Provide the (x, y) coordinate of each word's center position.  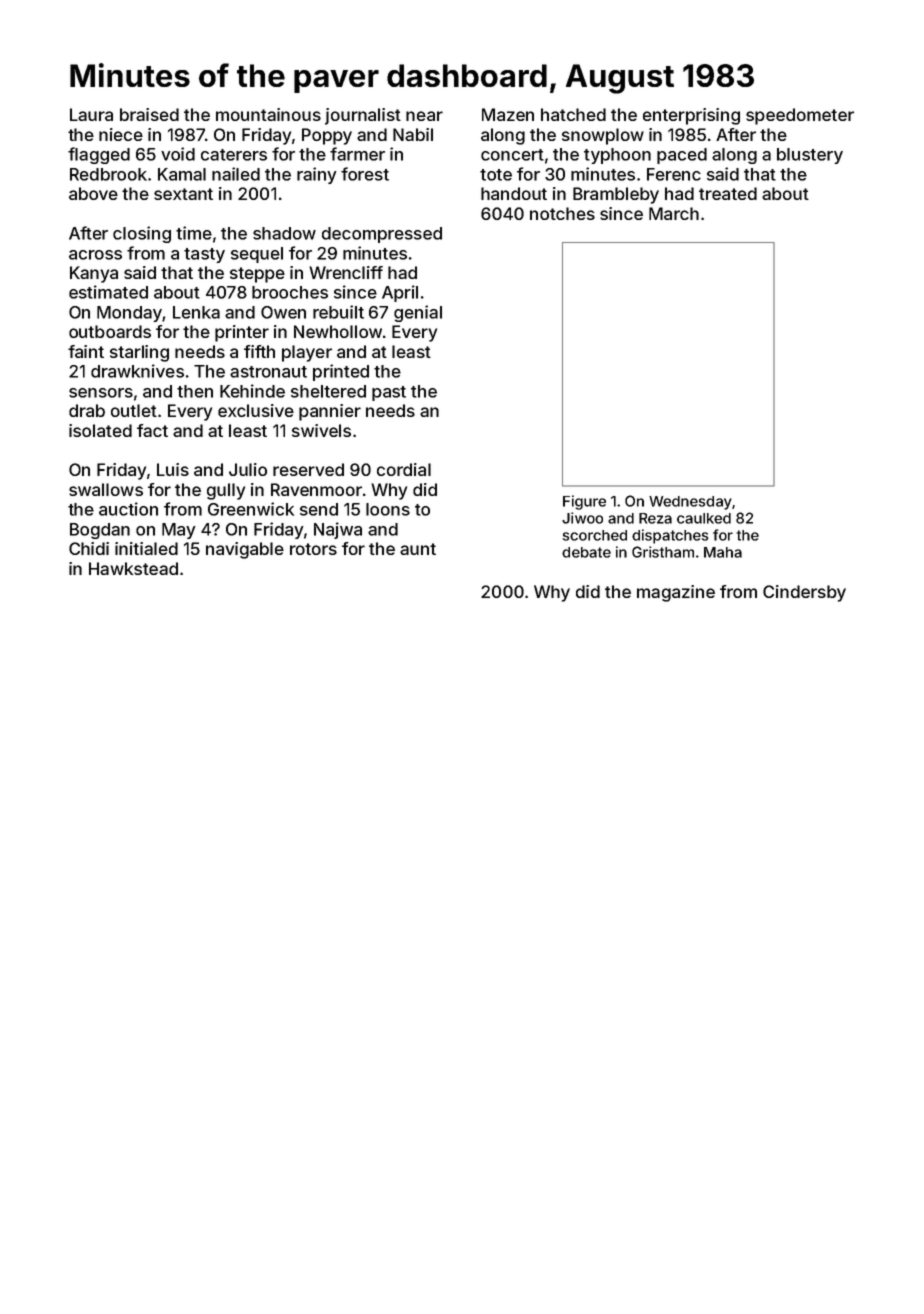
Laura (91, 114)
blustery (810, 156)
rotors (313, 549)
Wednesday (690, 503)
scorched (595, 535)
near (424, 116)
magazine (676, 593)
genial (418, 313)
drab (87, 410)
